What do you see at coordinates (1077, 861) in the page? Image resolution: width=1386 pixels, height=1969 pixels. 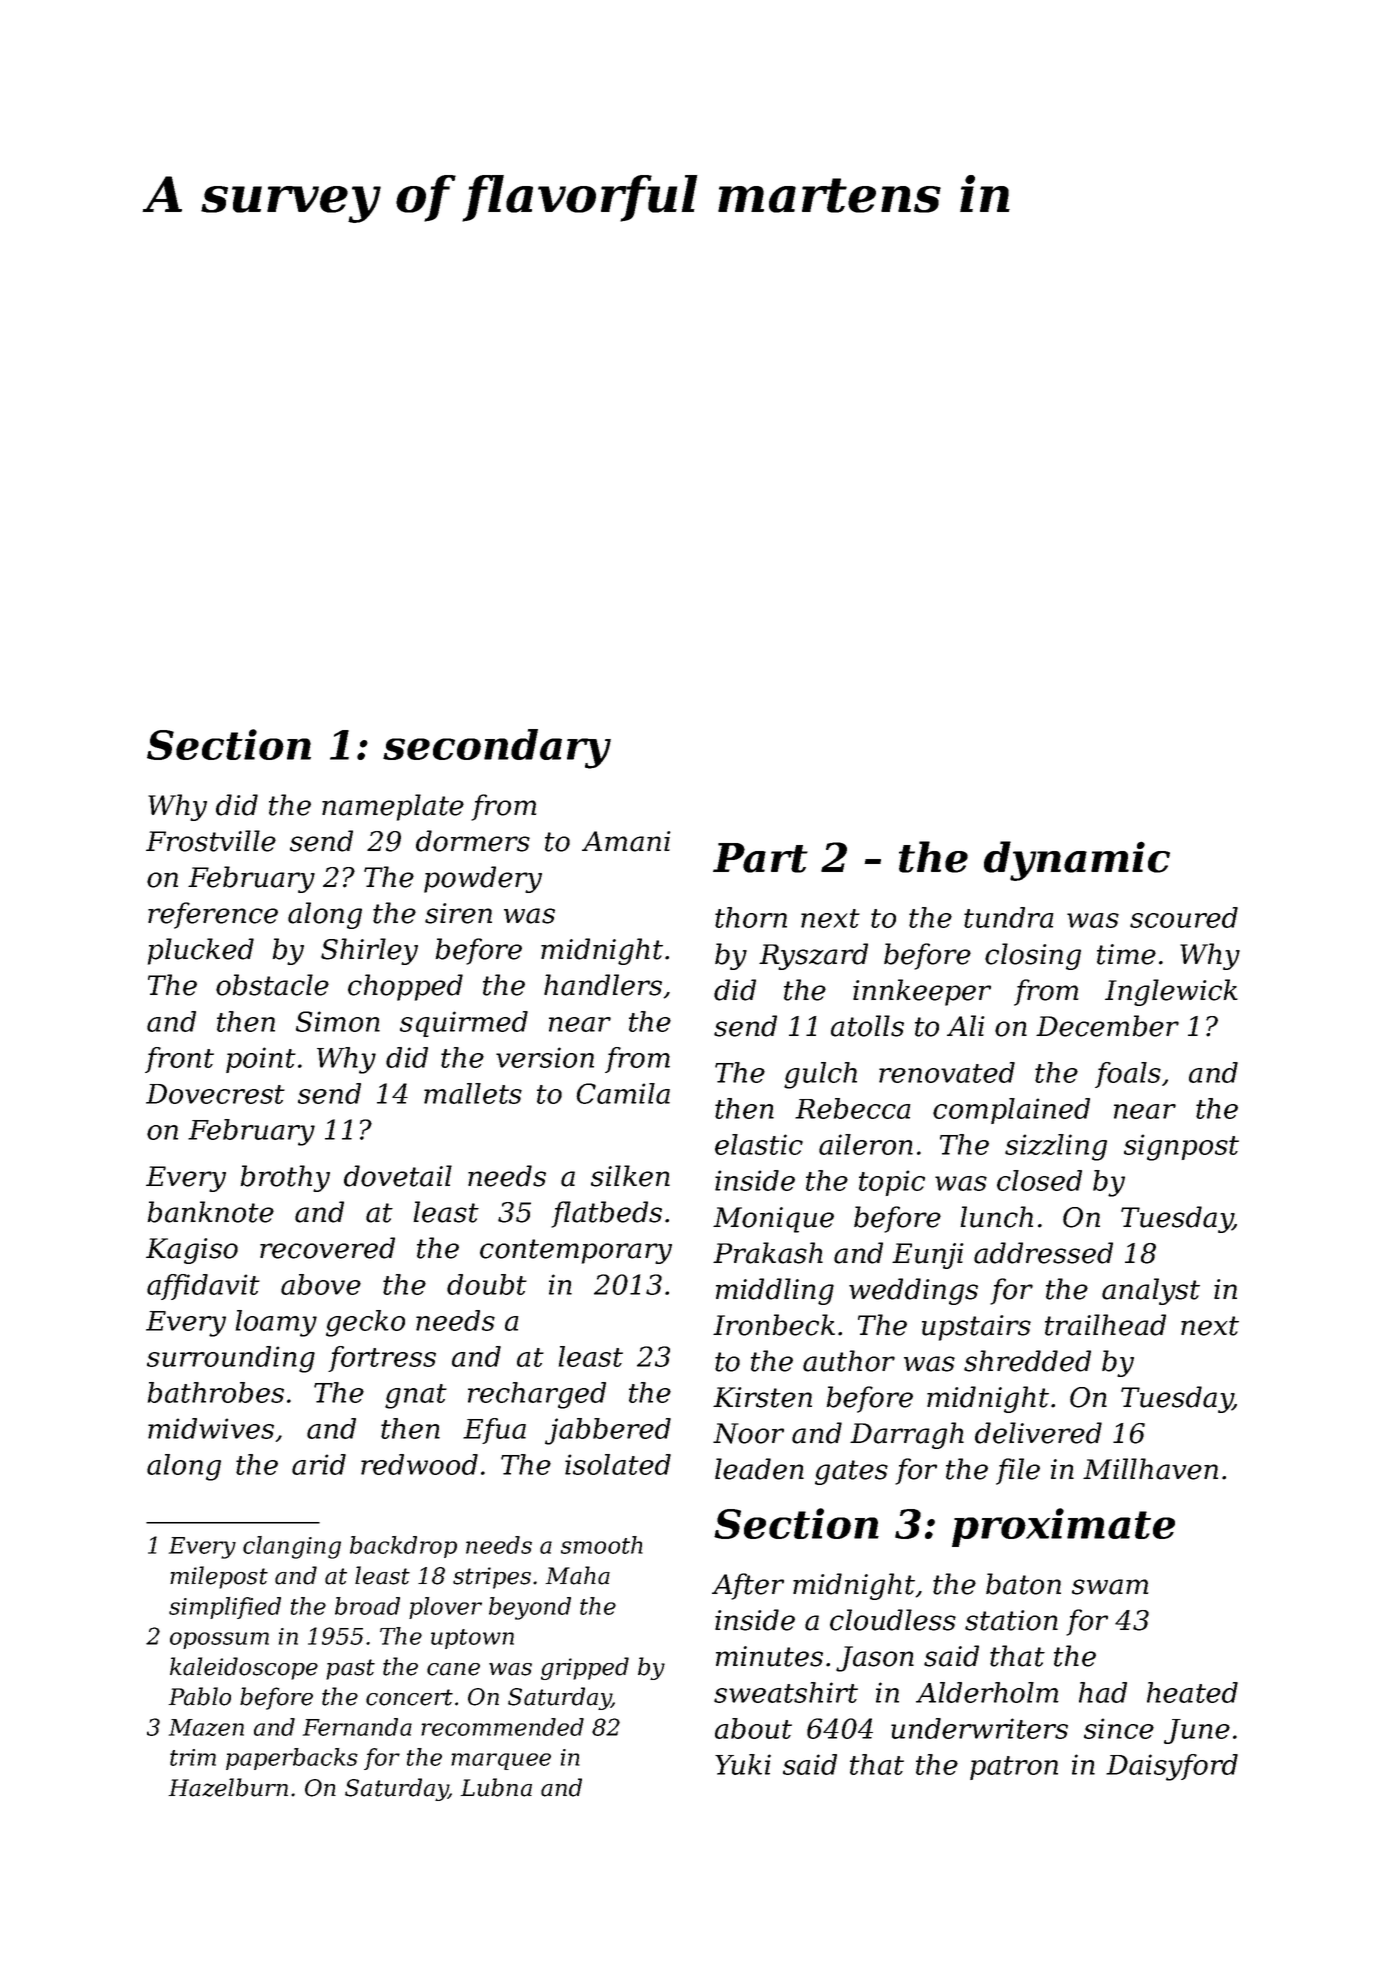 I see `dynamic` at bounding box center [1077, 861].
